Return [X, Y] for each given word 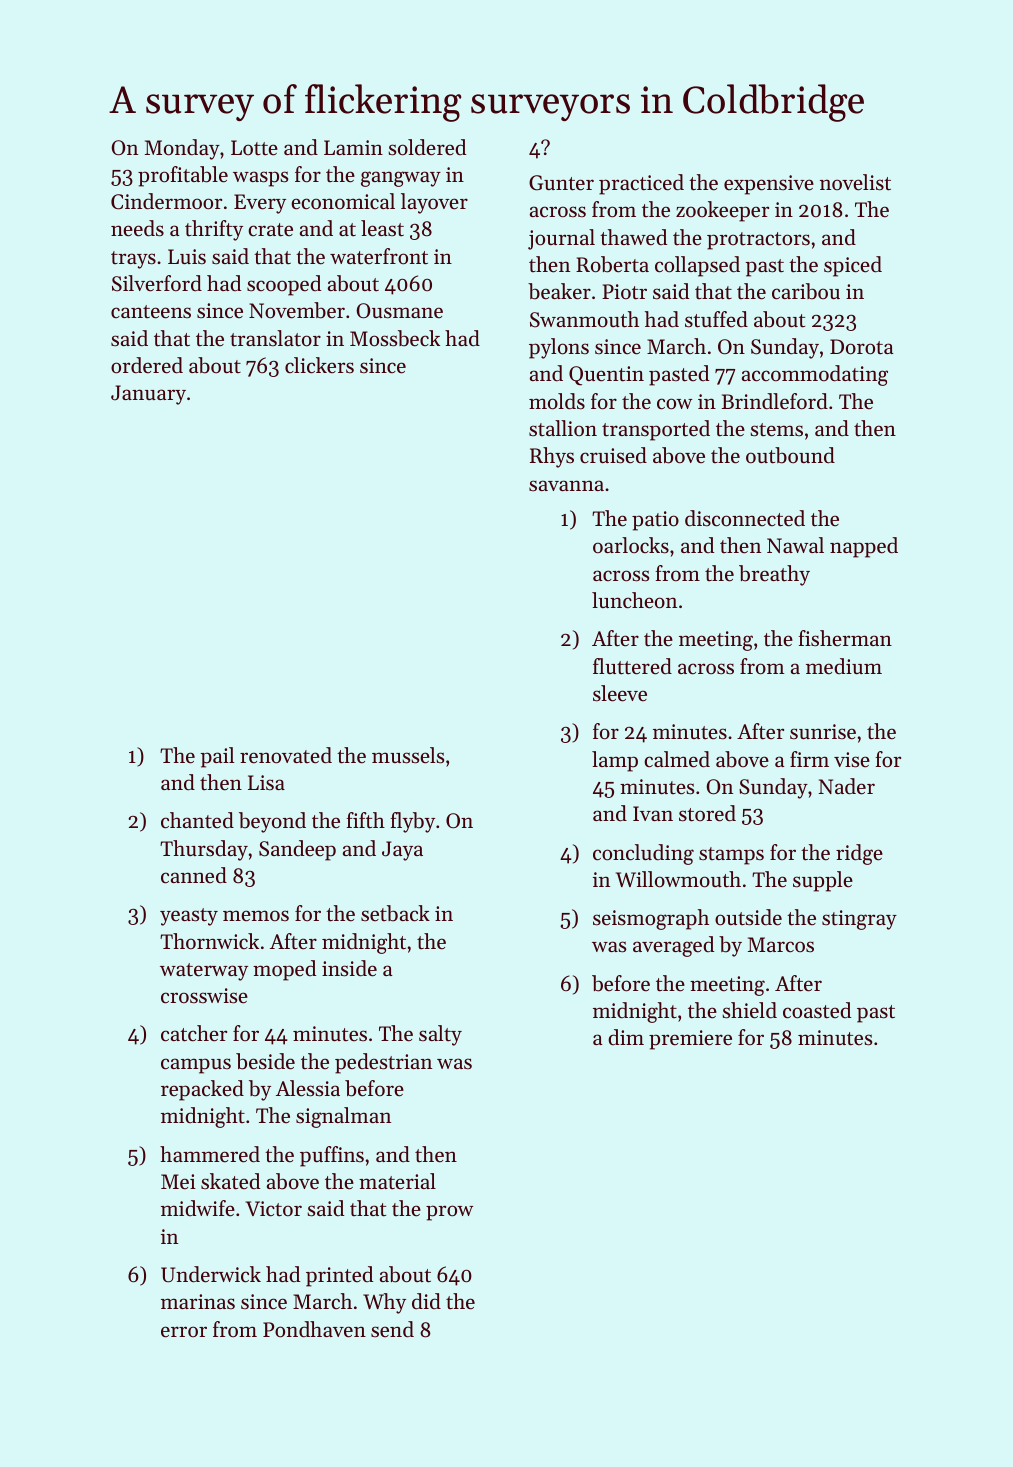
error [184, 1332]
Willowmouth [678, 879]
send [392, 1329]
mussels [408, 755]
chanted [197, 820]
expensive [769, 185]
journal [561, 239]
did [426, 1301]
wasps [260, 179]
